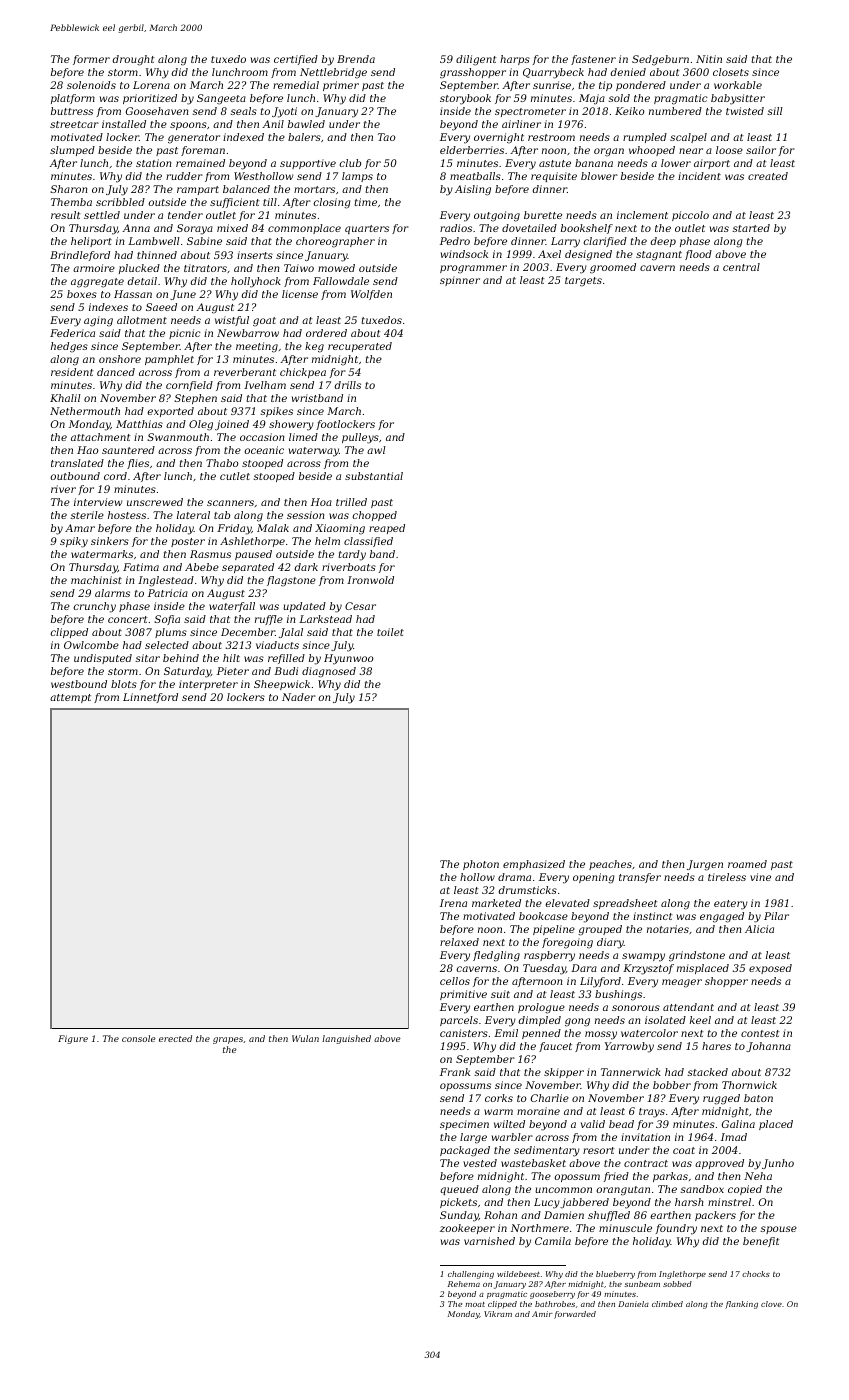  I want to click on diary, so click(610, 943).
